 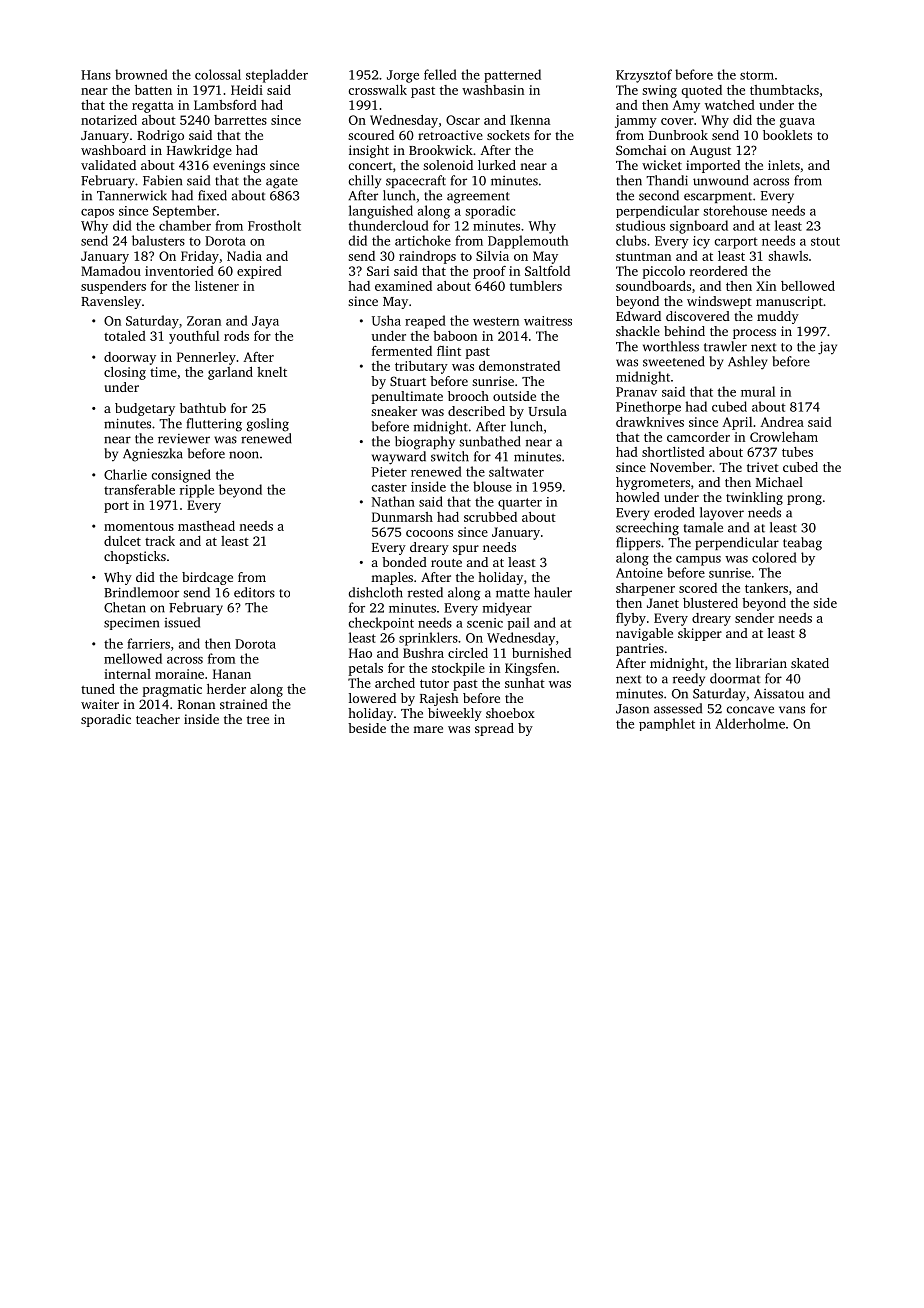 What do you see at coordinates (450, 456) in the screenshot?
I see `switch` at bounding box center [450, 456].
